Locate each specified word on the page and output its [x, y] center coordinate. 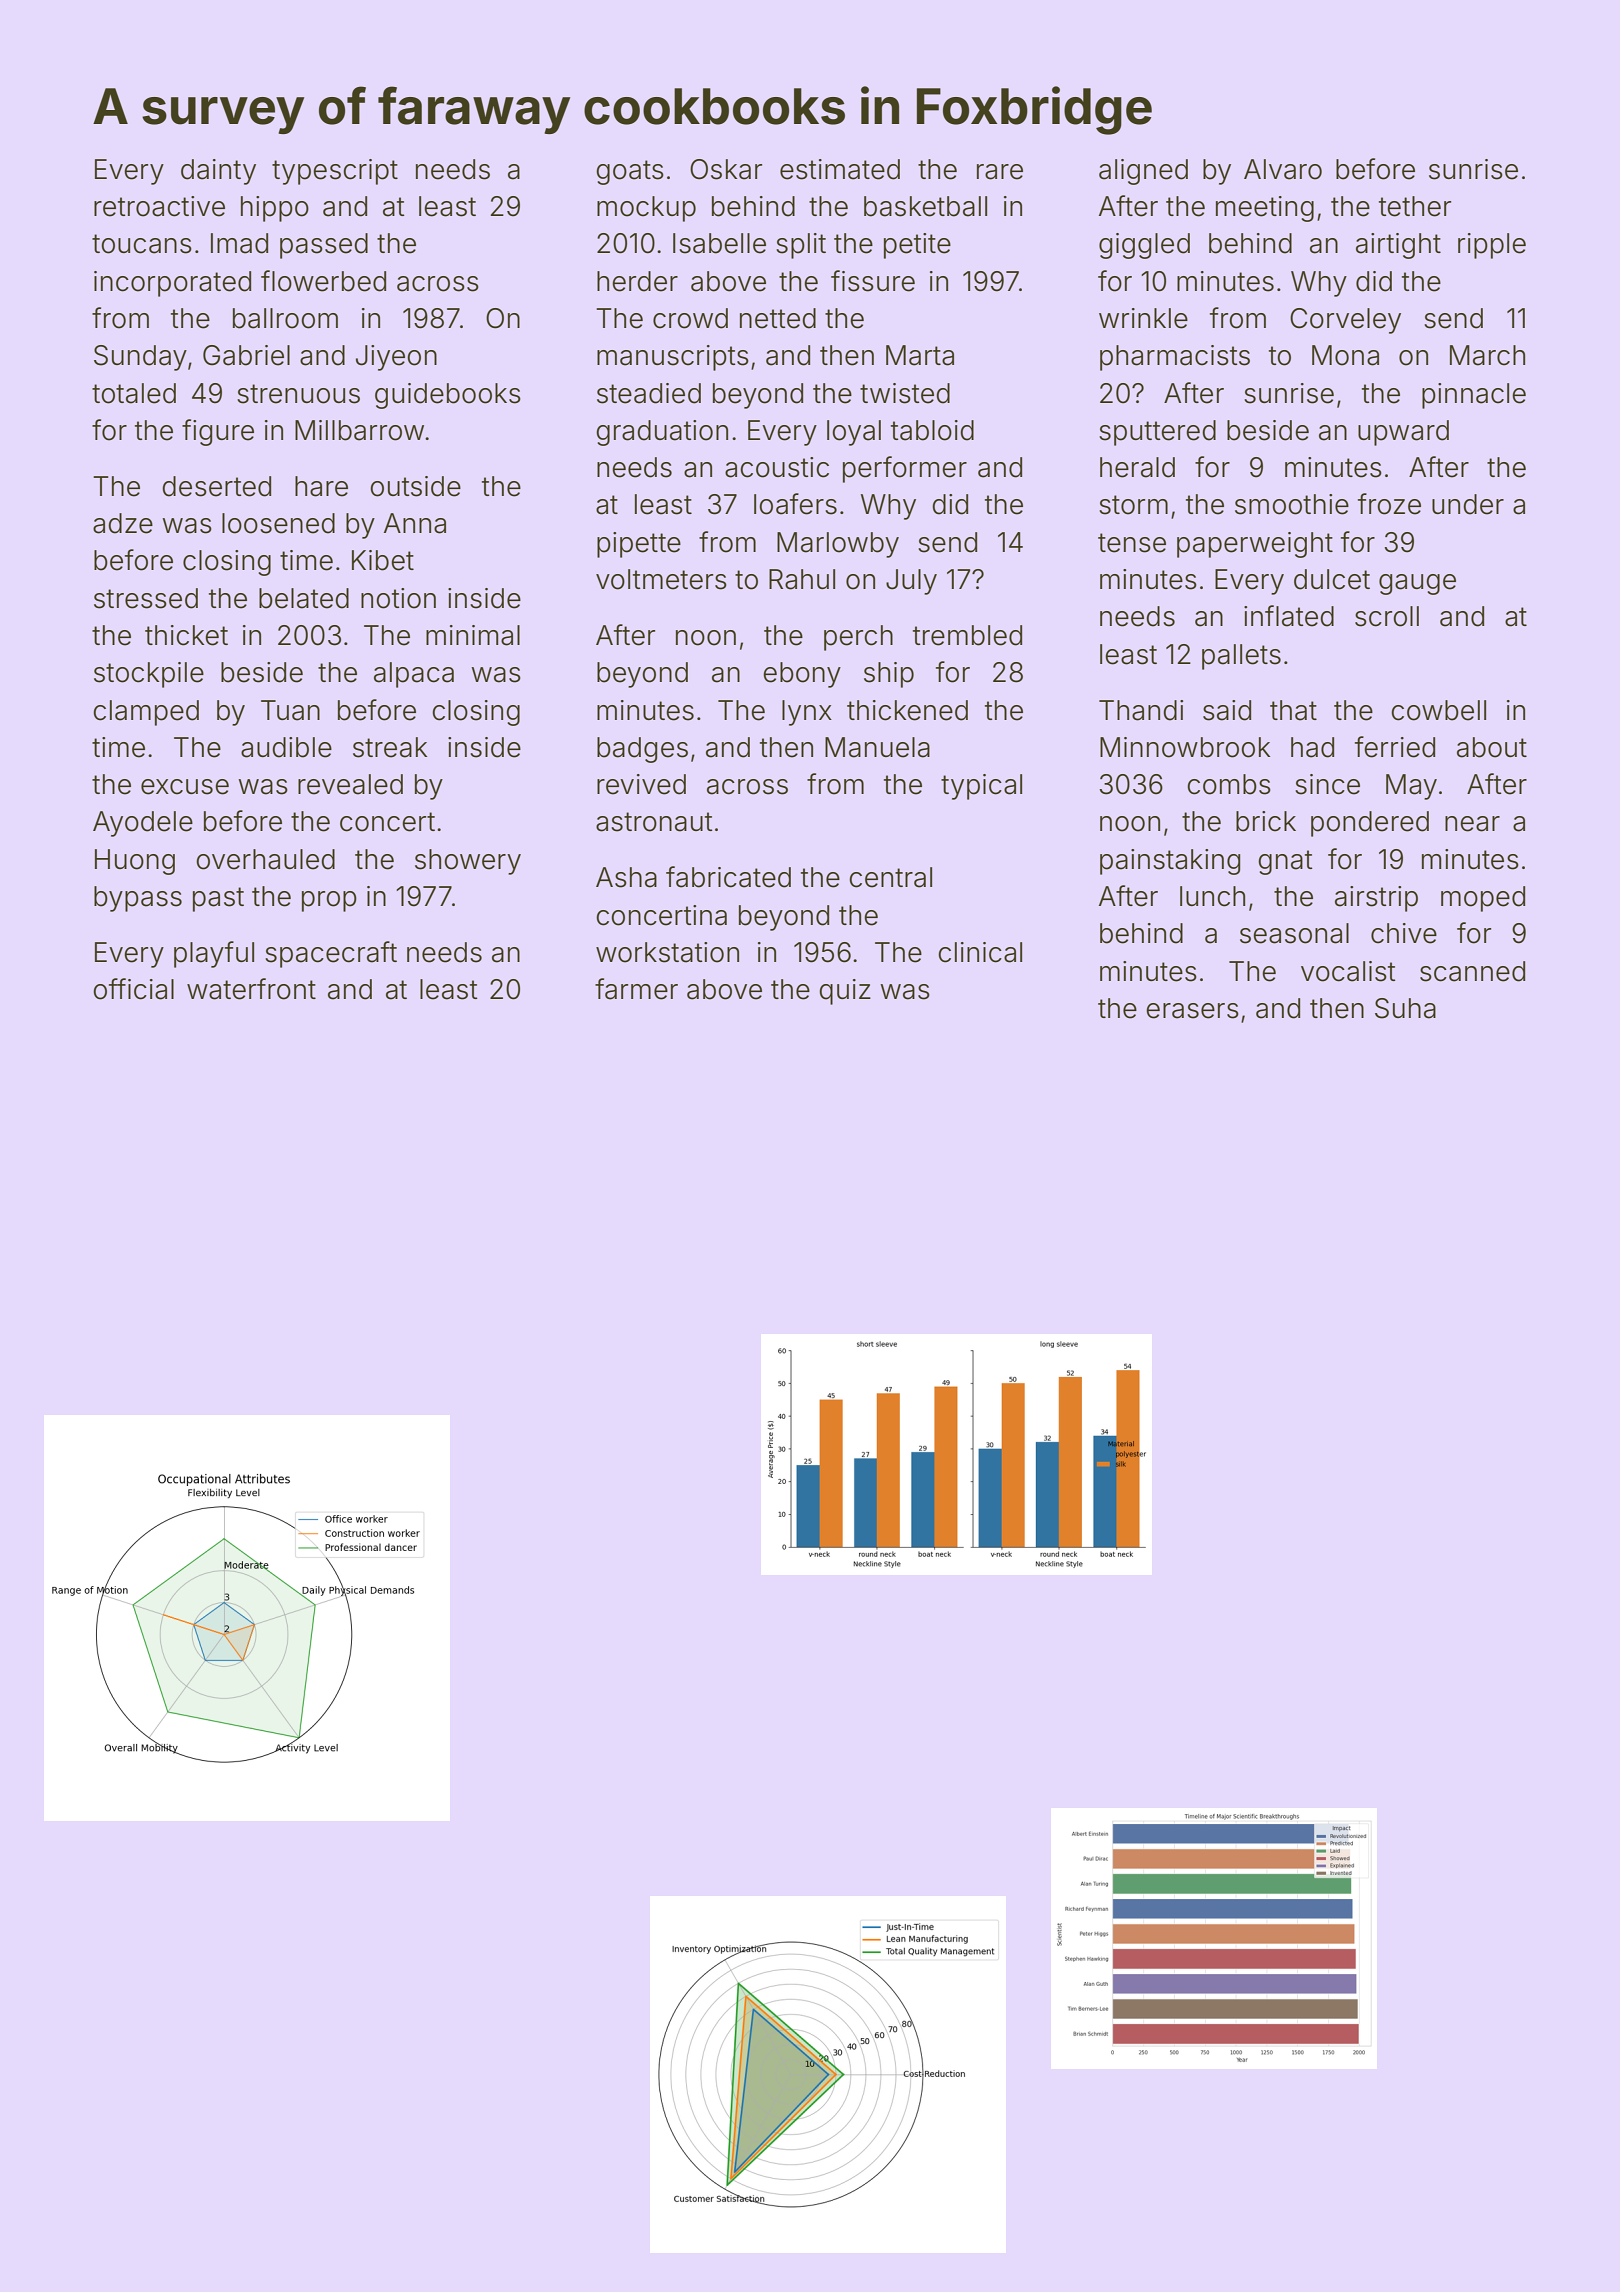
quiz [845, 992]
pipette [639, 545]
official [133, 989]
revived [641, 784]
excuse [185, 787]
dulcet [1332, 579]
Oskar [726, 169]
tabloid [932, 430]
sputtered [1157, 433]
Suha [1405, 1008]
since [1327, 784]
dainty [218, 172]
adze [123, 523]
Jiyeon [396, 358]
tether [1415, 206]
